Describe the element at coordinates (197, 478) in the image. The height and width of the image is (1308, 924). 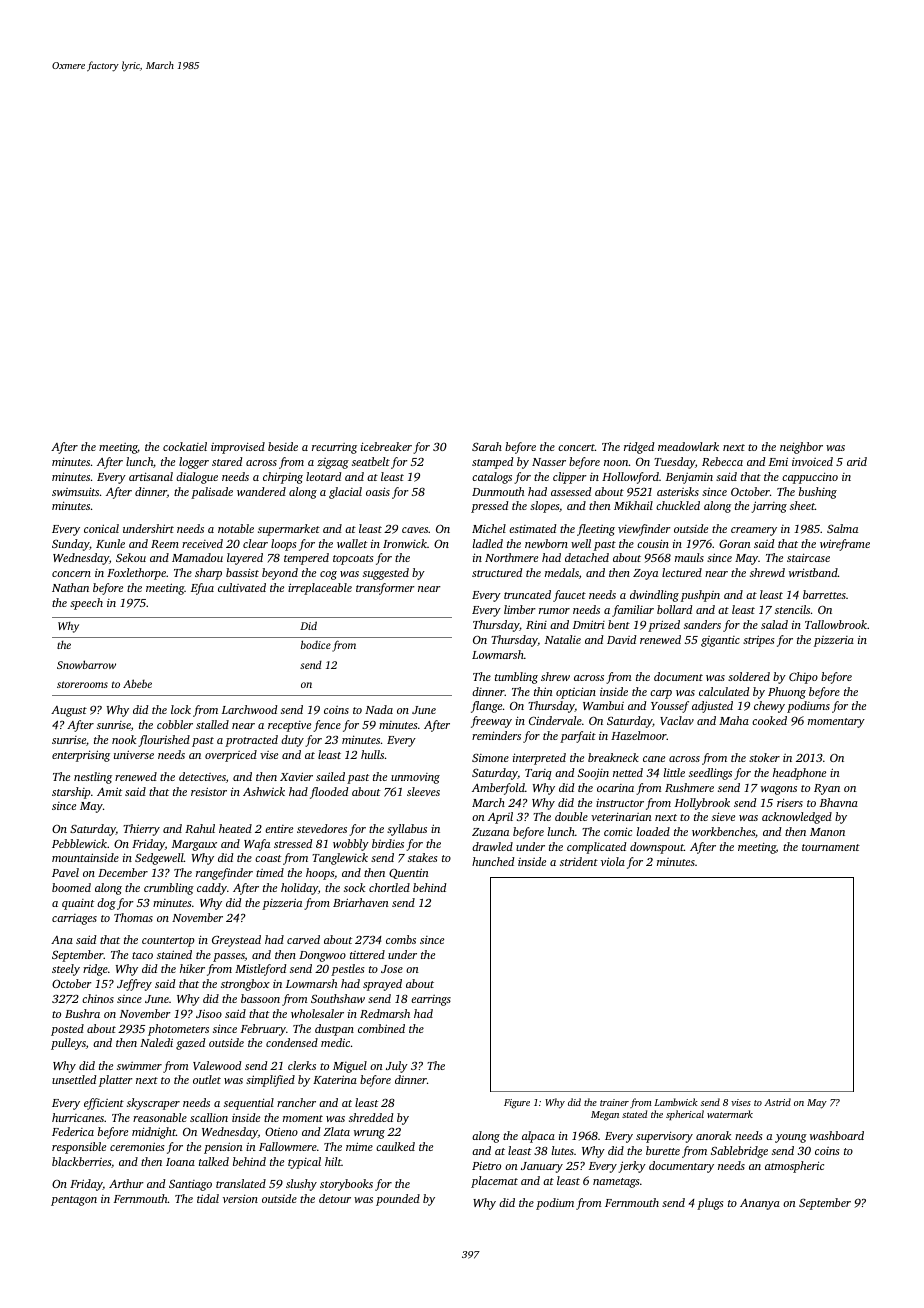
I see `dialogue` at that location.
